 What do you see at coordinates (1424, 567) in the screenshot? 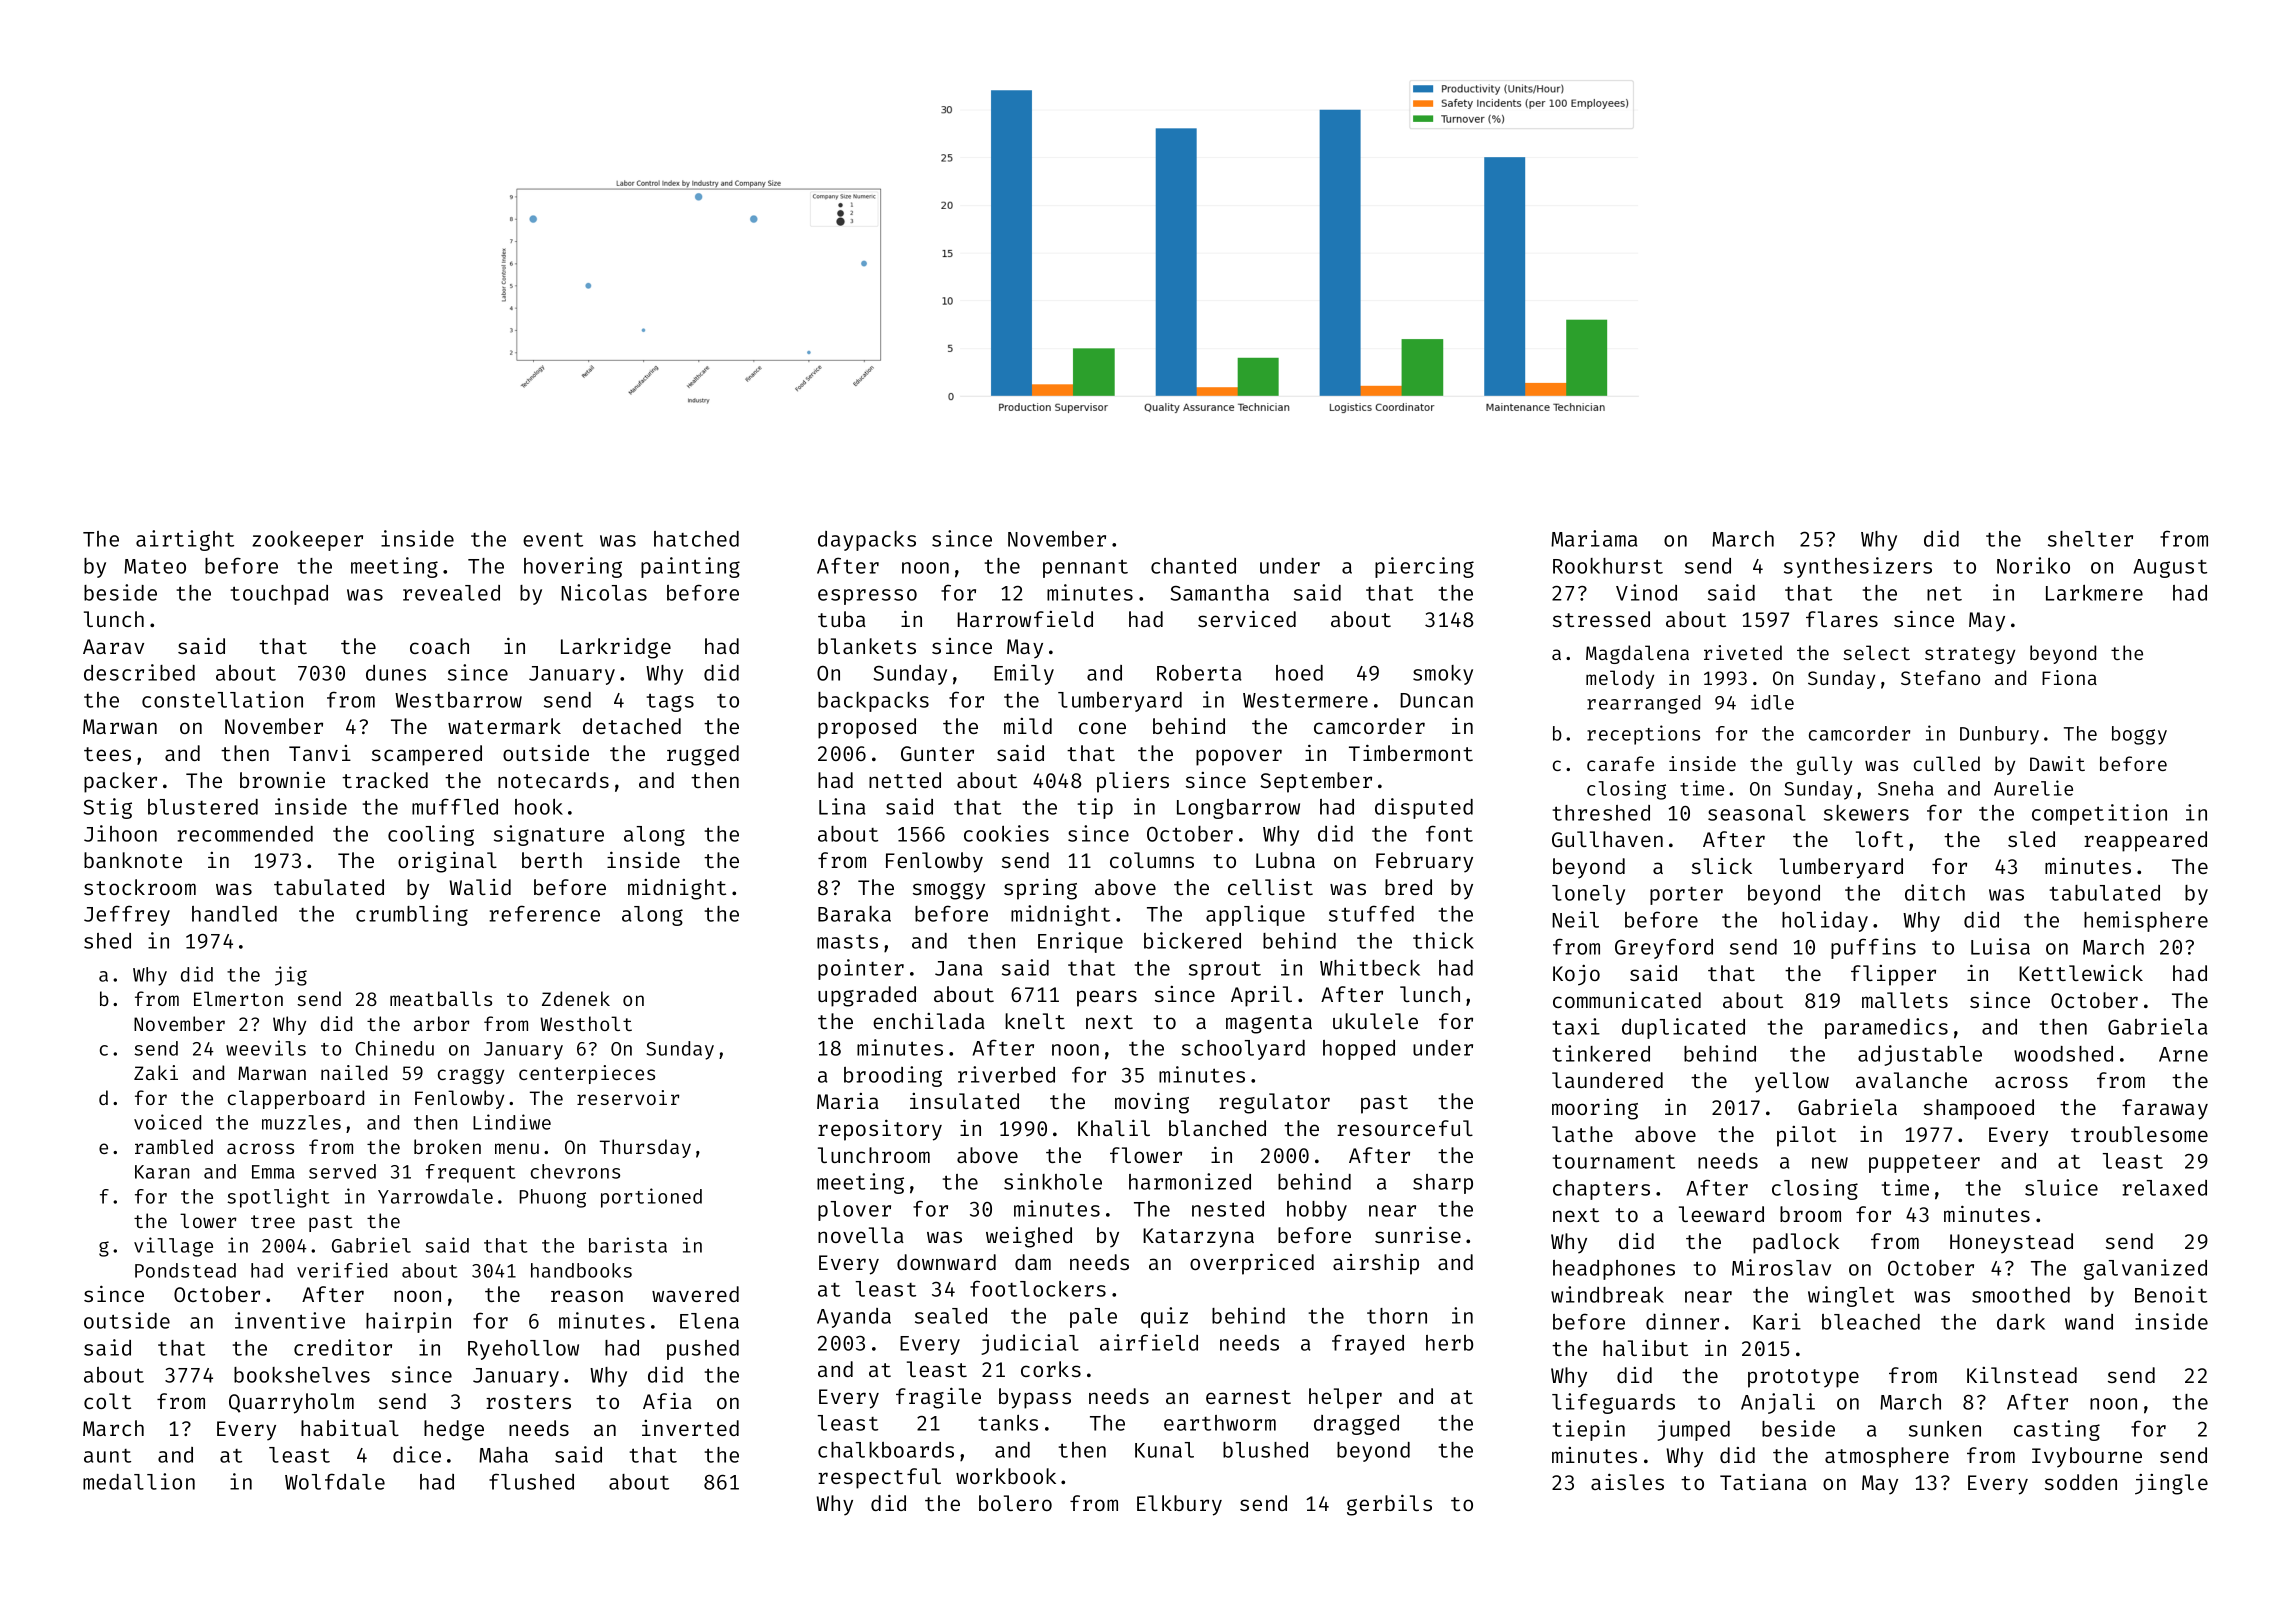
I see `piercing` at bounding box center [1424, 567].
